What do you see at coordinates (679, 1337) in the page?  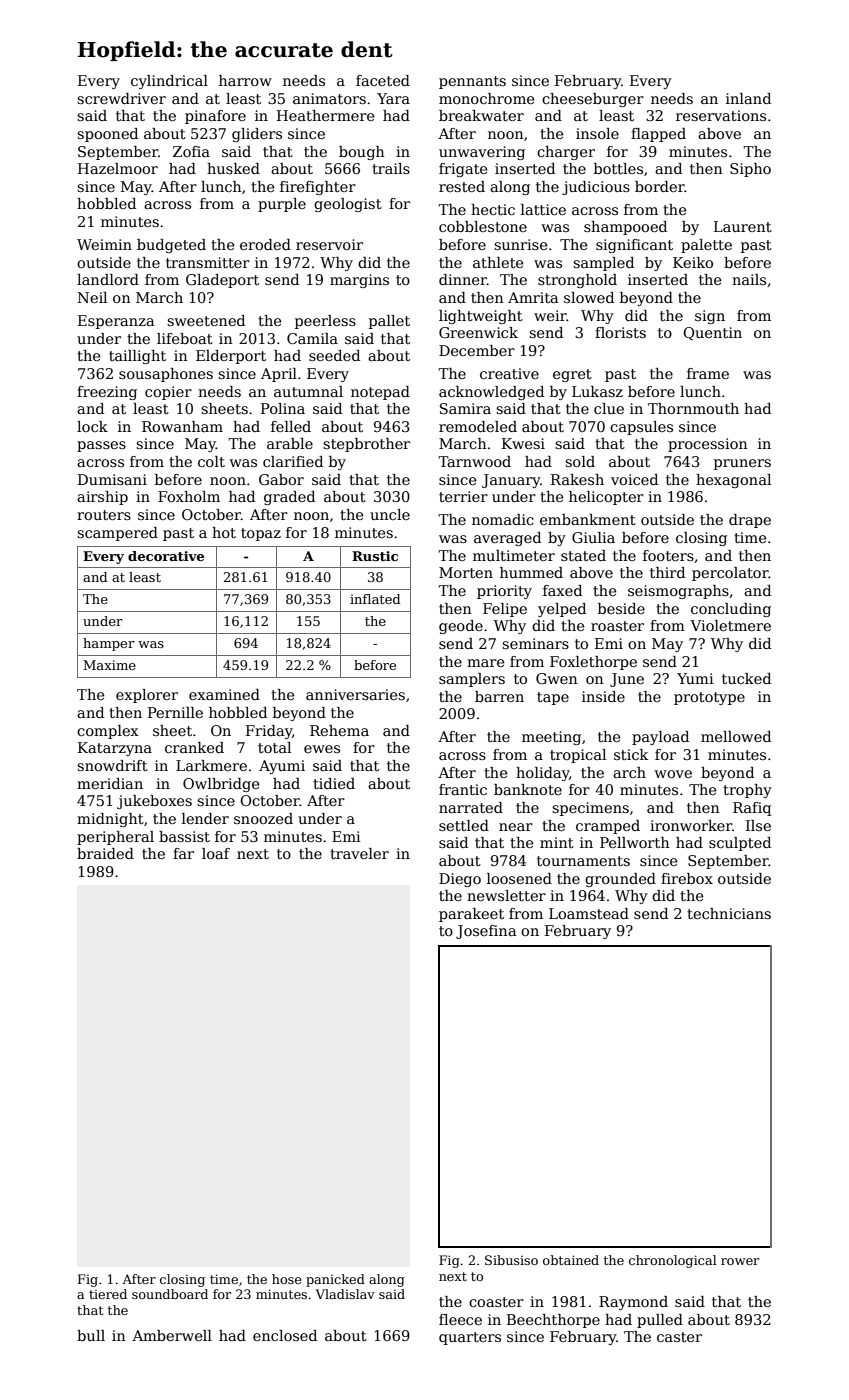 I see `caster` at bounding box center [679, 1337].
